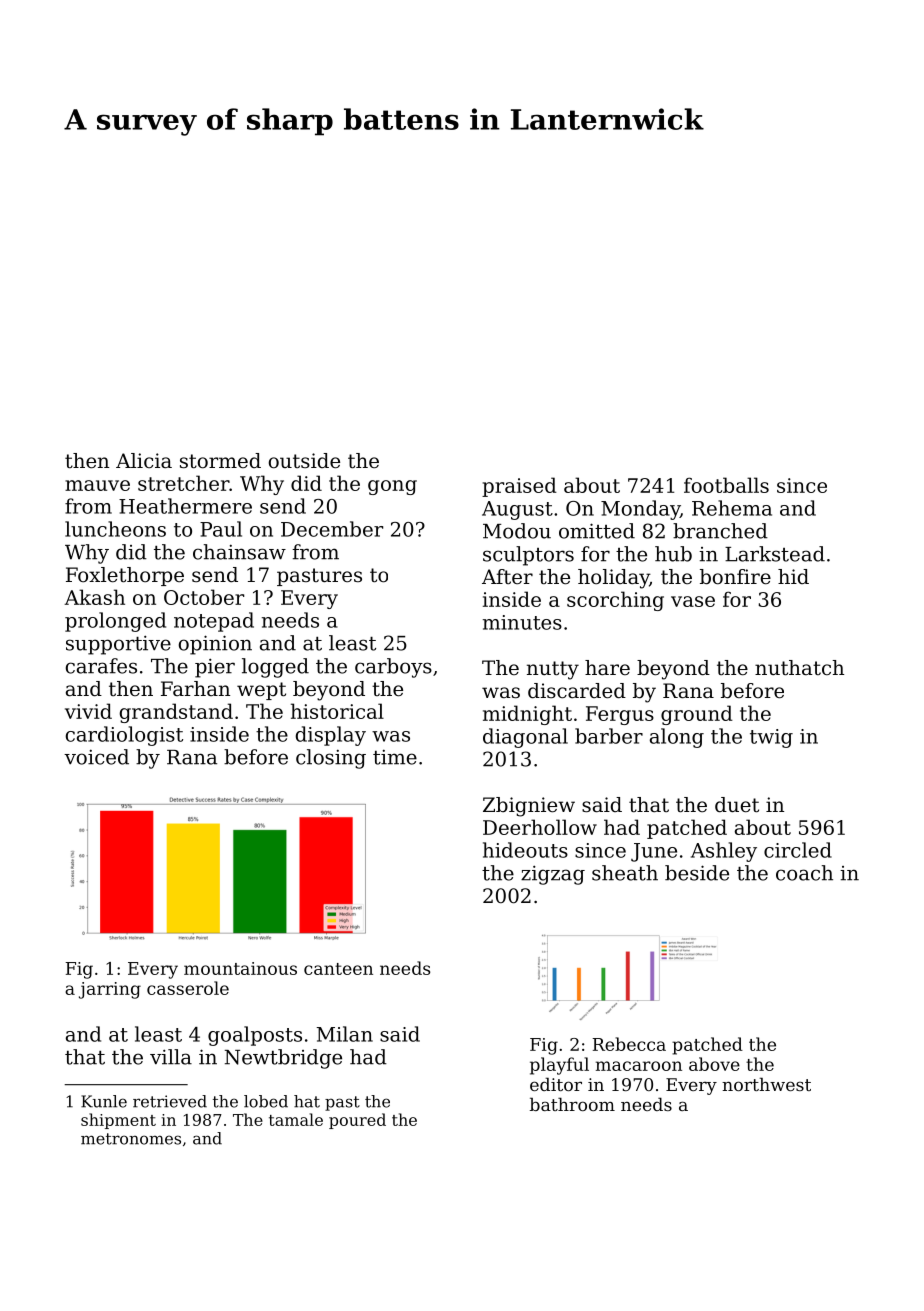  Describe the element at coordinates (673, 554) in the screenshot. I see `hub` at that location.
